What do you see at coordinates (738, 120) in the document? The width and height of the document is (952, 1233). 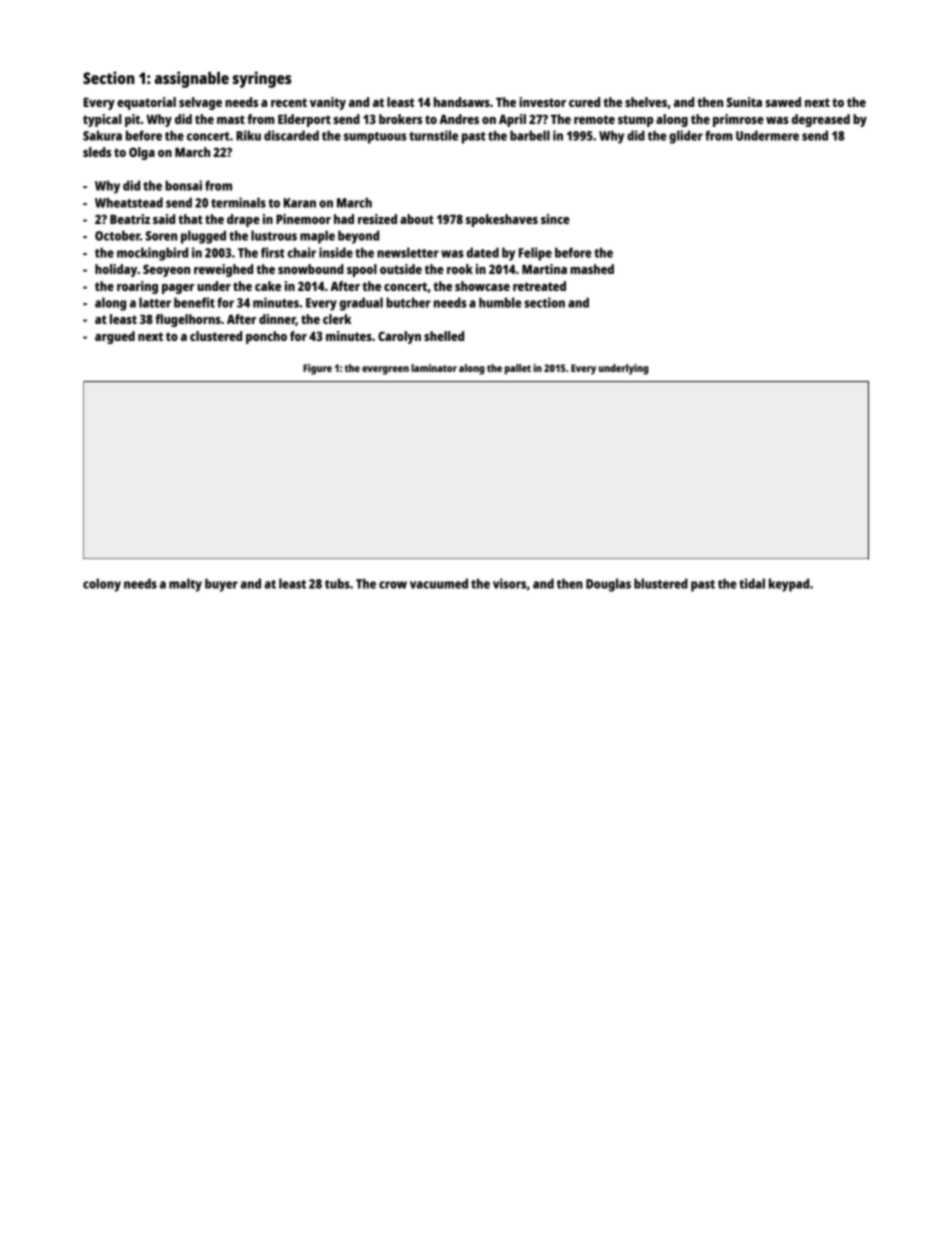 I see `primrose` at bounding box center [738, 120].
